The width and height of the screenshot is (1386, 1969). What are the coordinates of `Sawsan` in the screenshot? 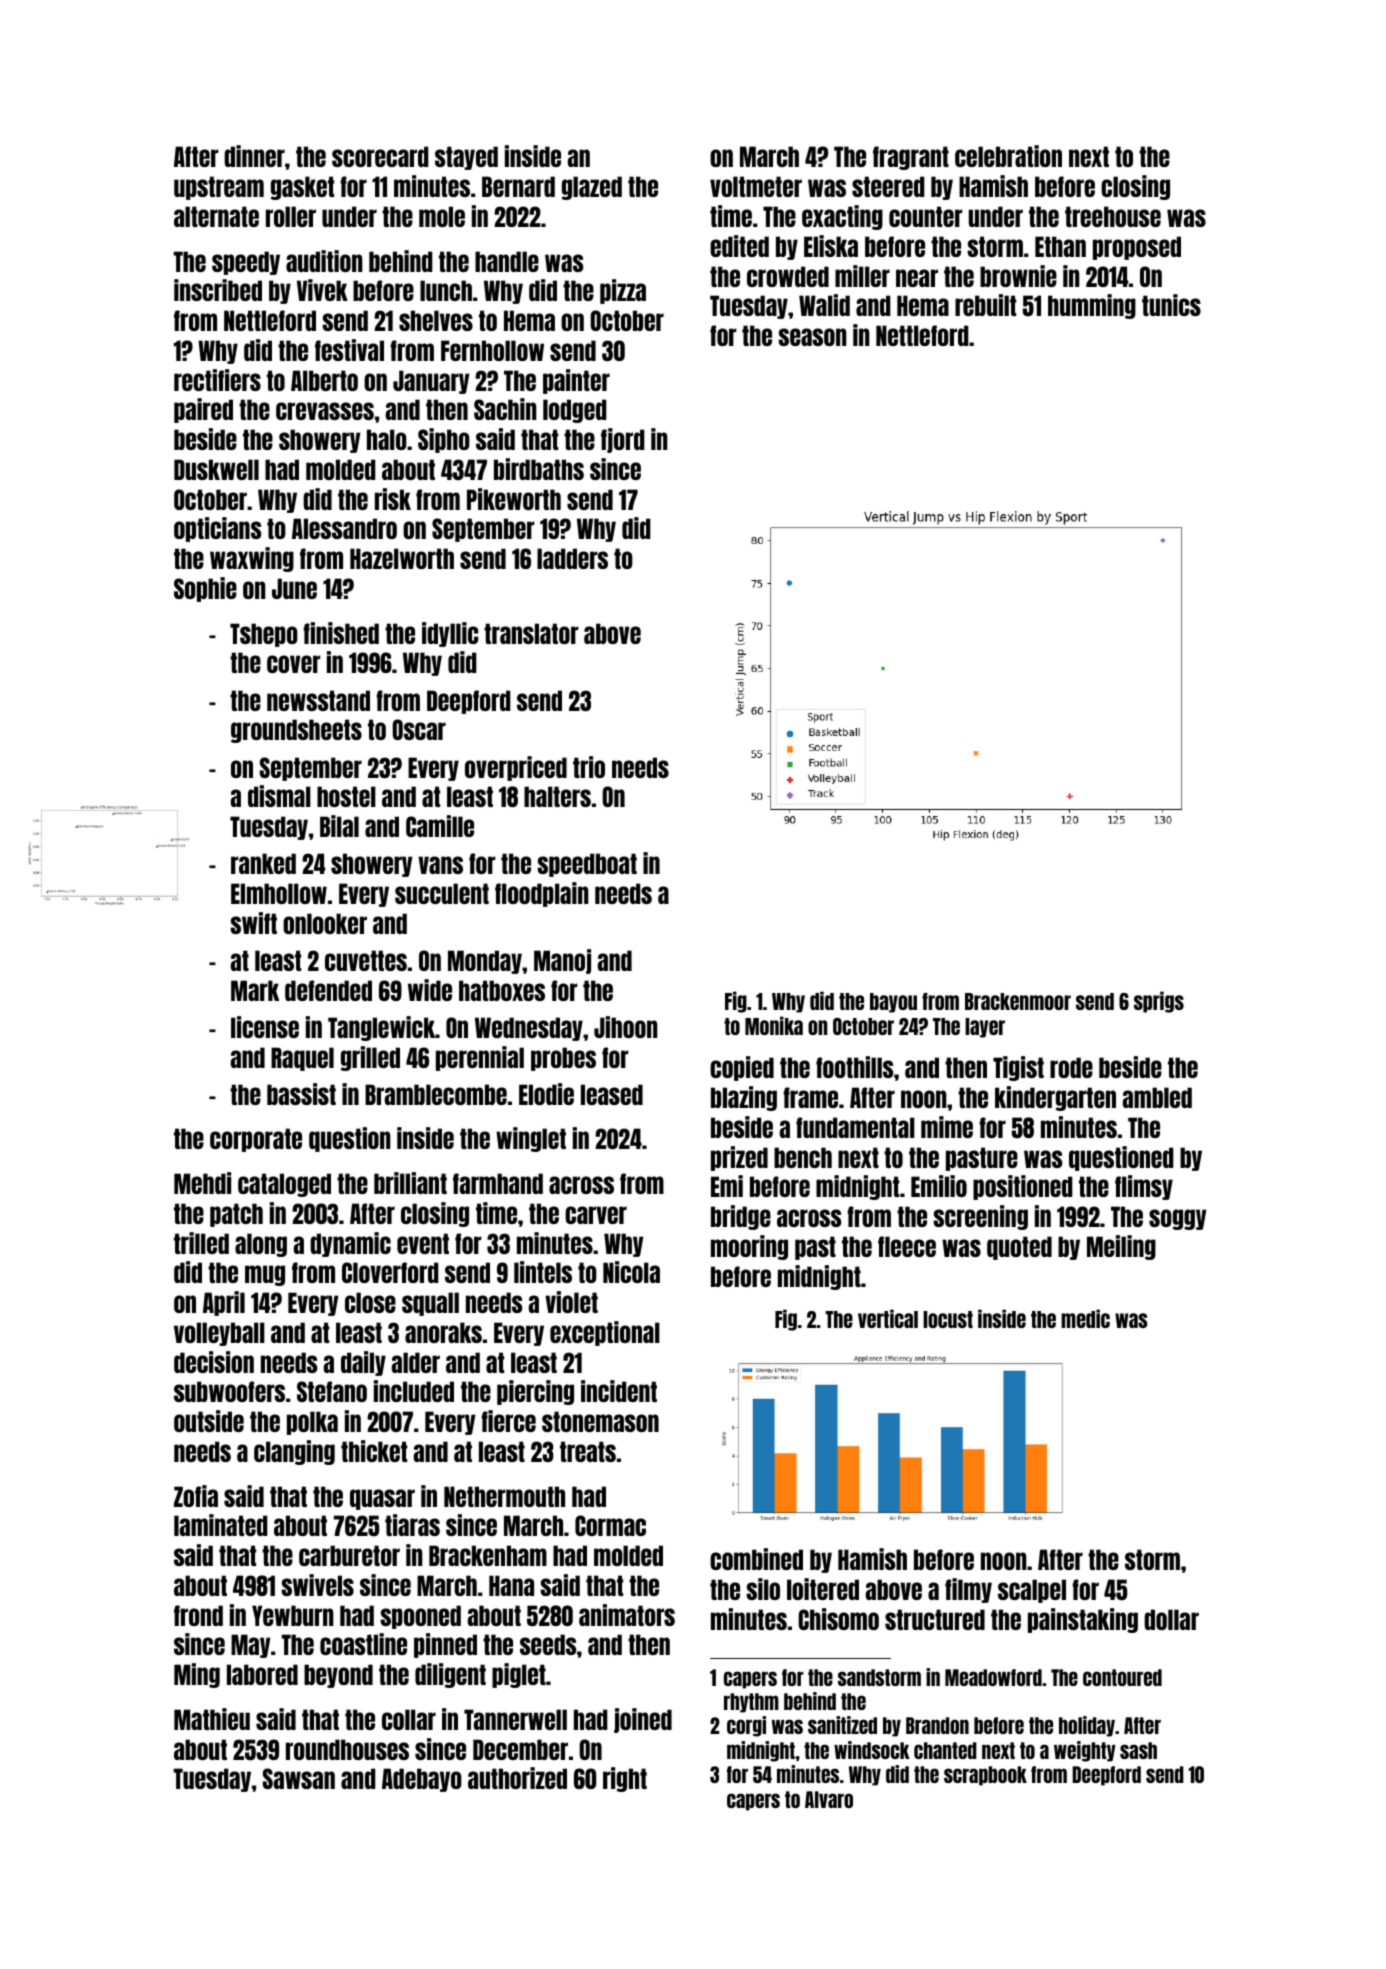 It's located at (298, 1778).
